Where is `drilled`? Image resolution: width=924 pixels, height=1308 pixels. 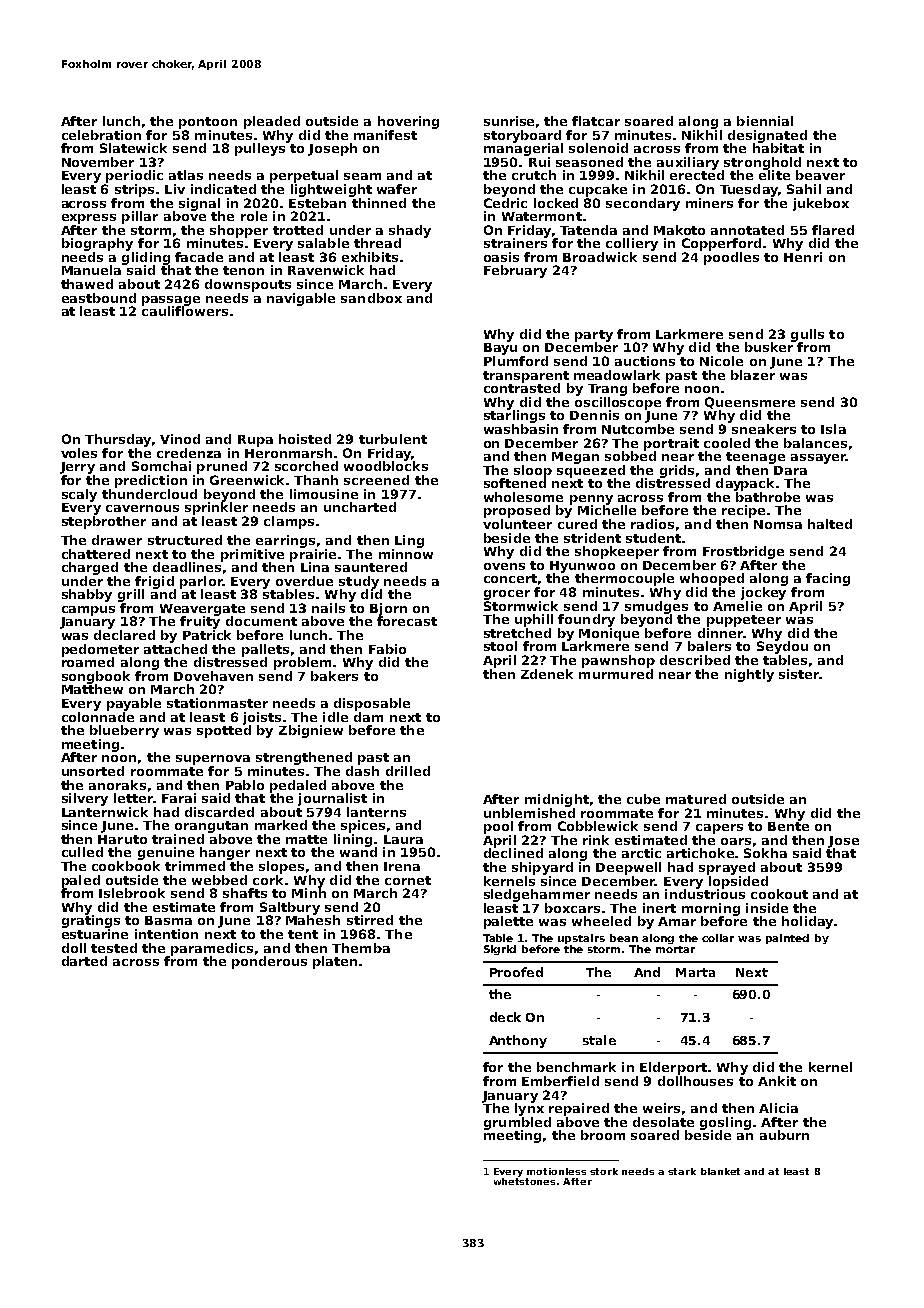
drilled is located at coordinates (408, 771).
